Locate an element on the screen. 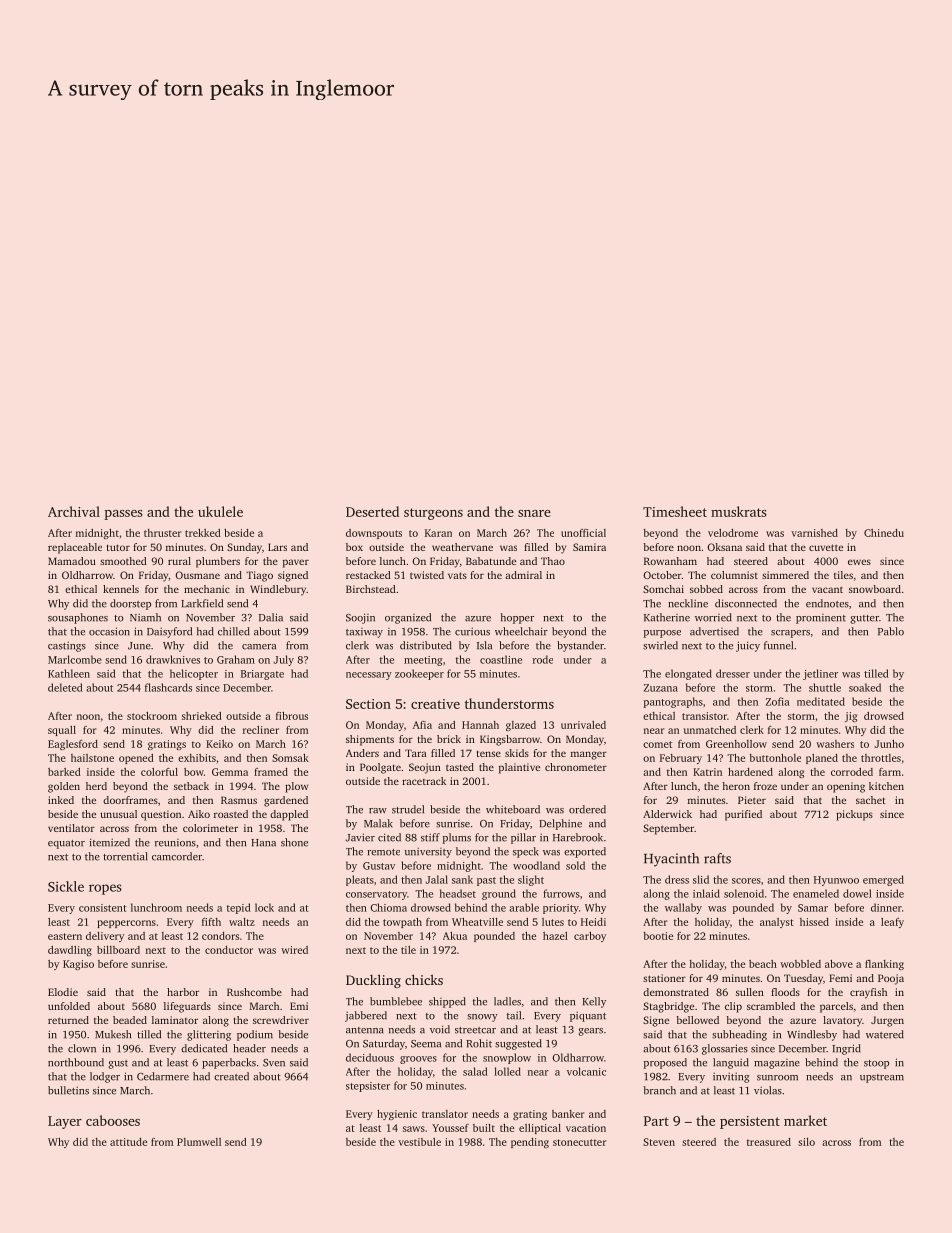 The width and height of the screenshot is (952, 1233). cabooses is located at coordinates (113, 1120).
